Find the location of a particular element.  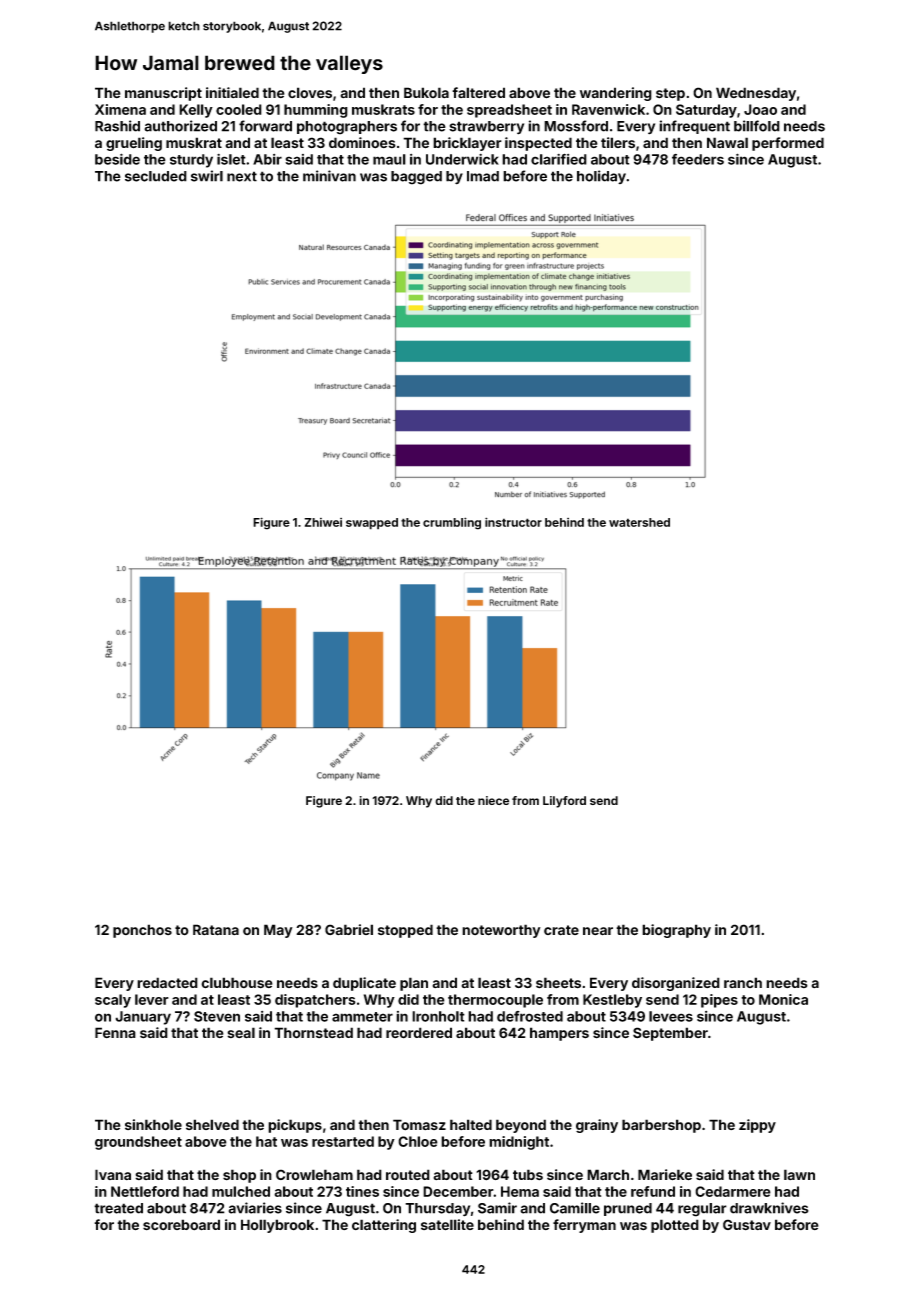

ponchos is located at coordinates (142, 931).
